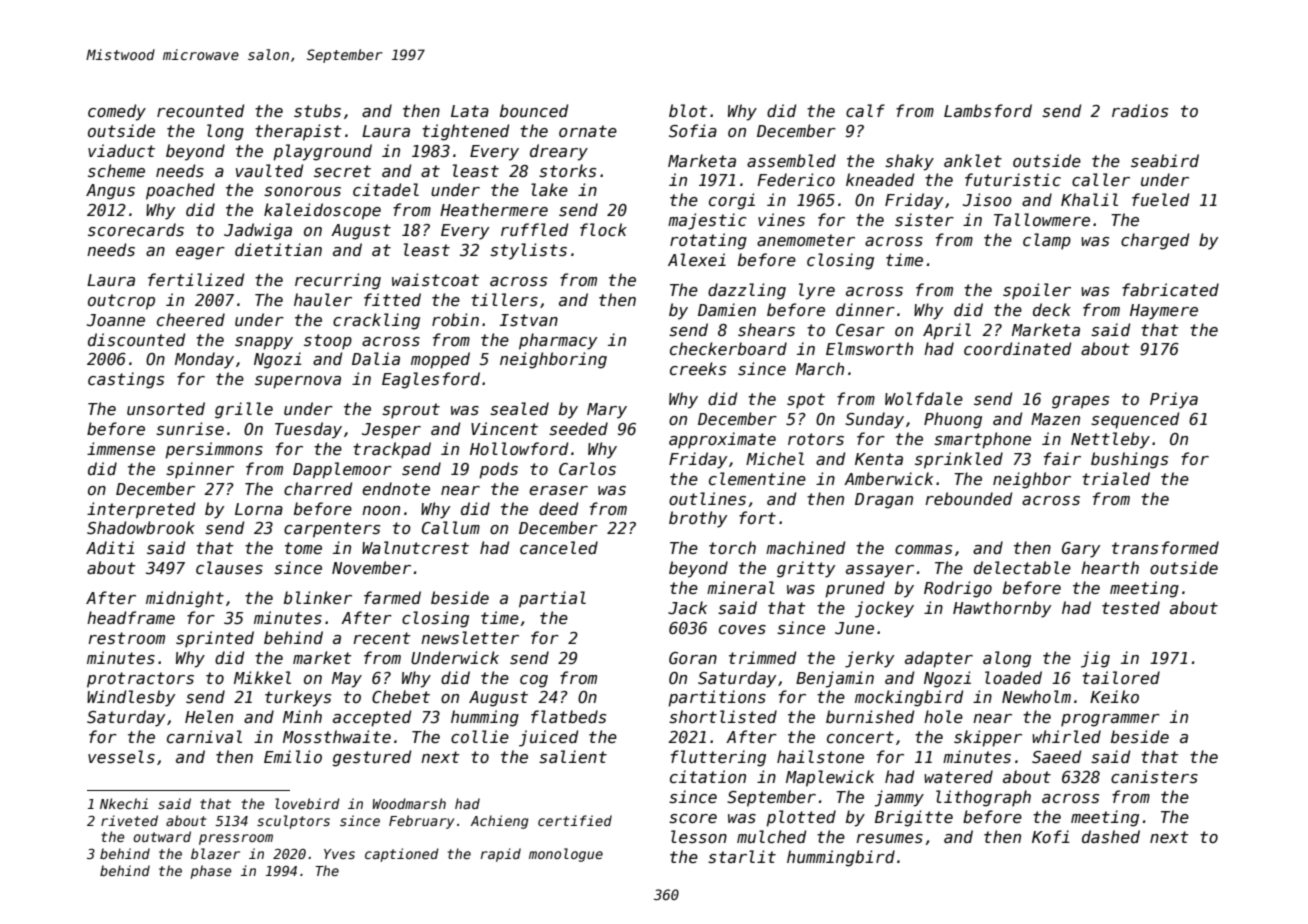 The height and width of the page is (924, 1308). What do you see at coordinates (317, 110) in the page?
I see `stubs` at bounding box center [317, 110].
